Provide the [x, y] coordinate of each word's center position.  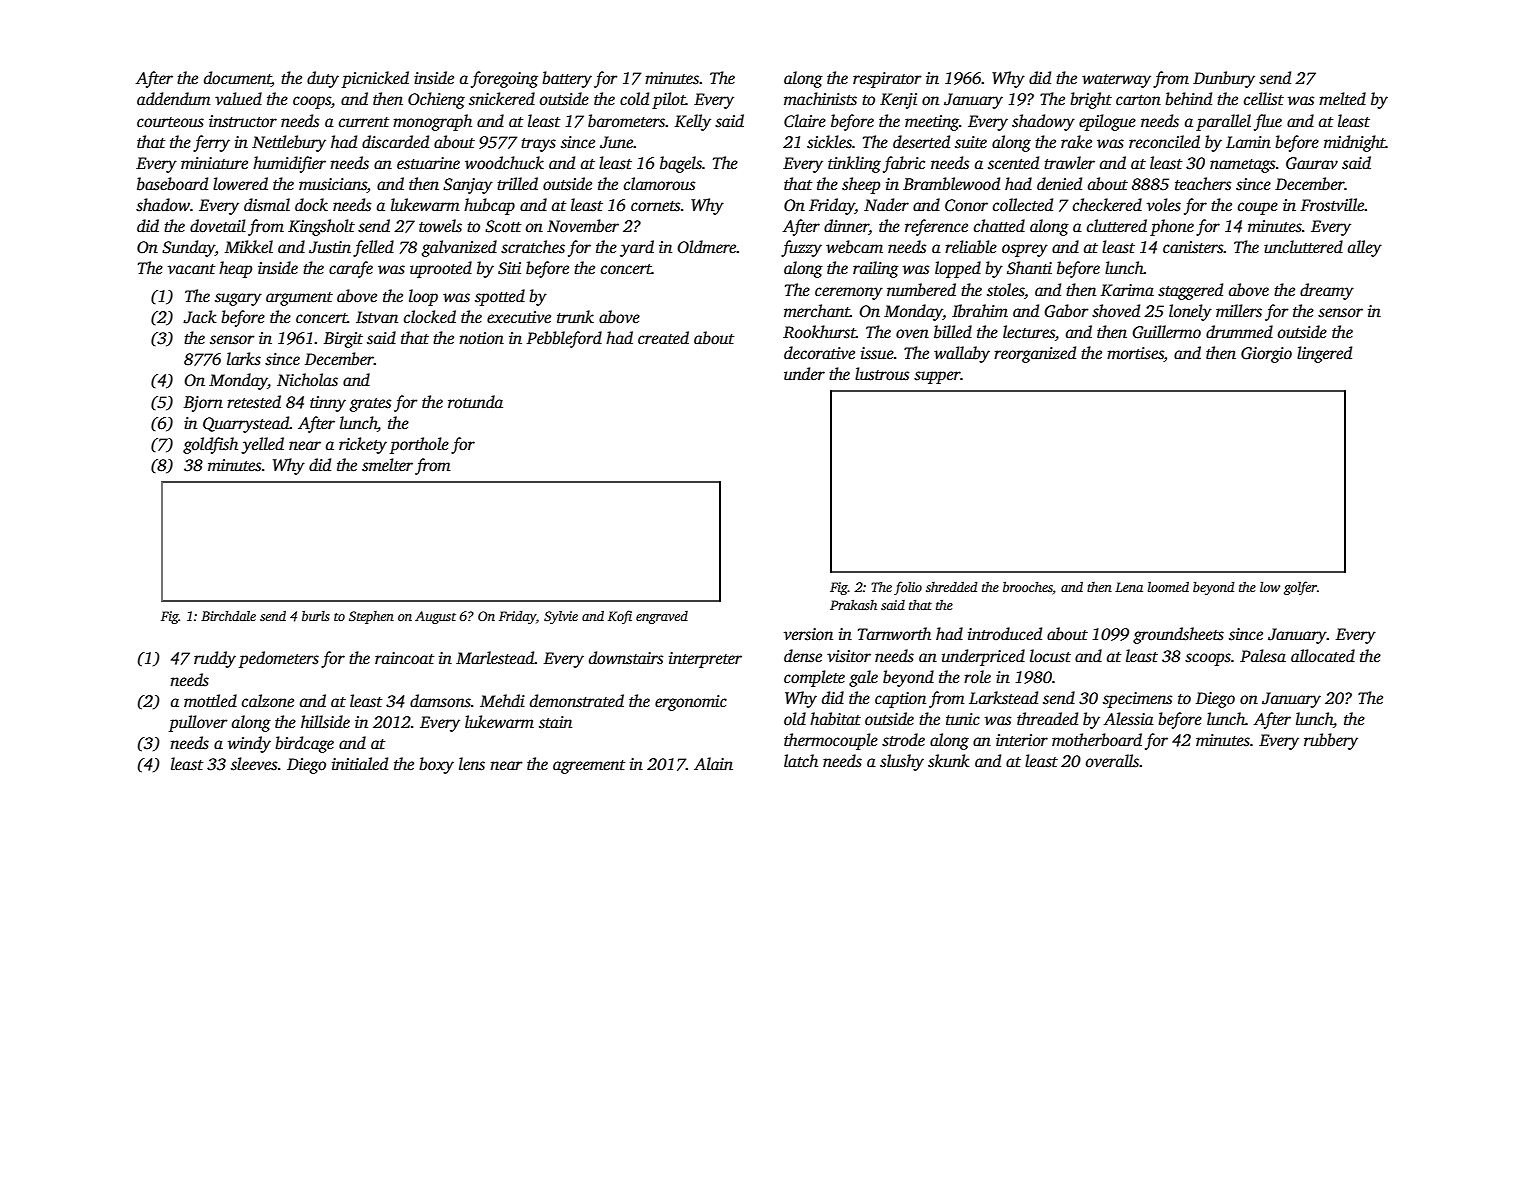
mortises [1135, 354]
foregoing [504, 79]
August [435, 617]
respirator [887, 80]
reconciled [1164, 142]
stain [555, 722]
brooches [1028, 588]
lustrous [882, 374]
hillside [325, 722]
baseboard [172, 184]
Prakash [853, 605]
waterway [1116, 81]
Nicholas [307, 380]
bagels [681, 164]
